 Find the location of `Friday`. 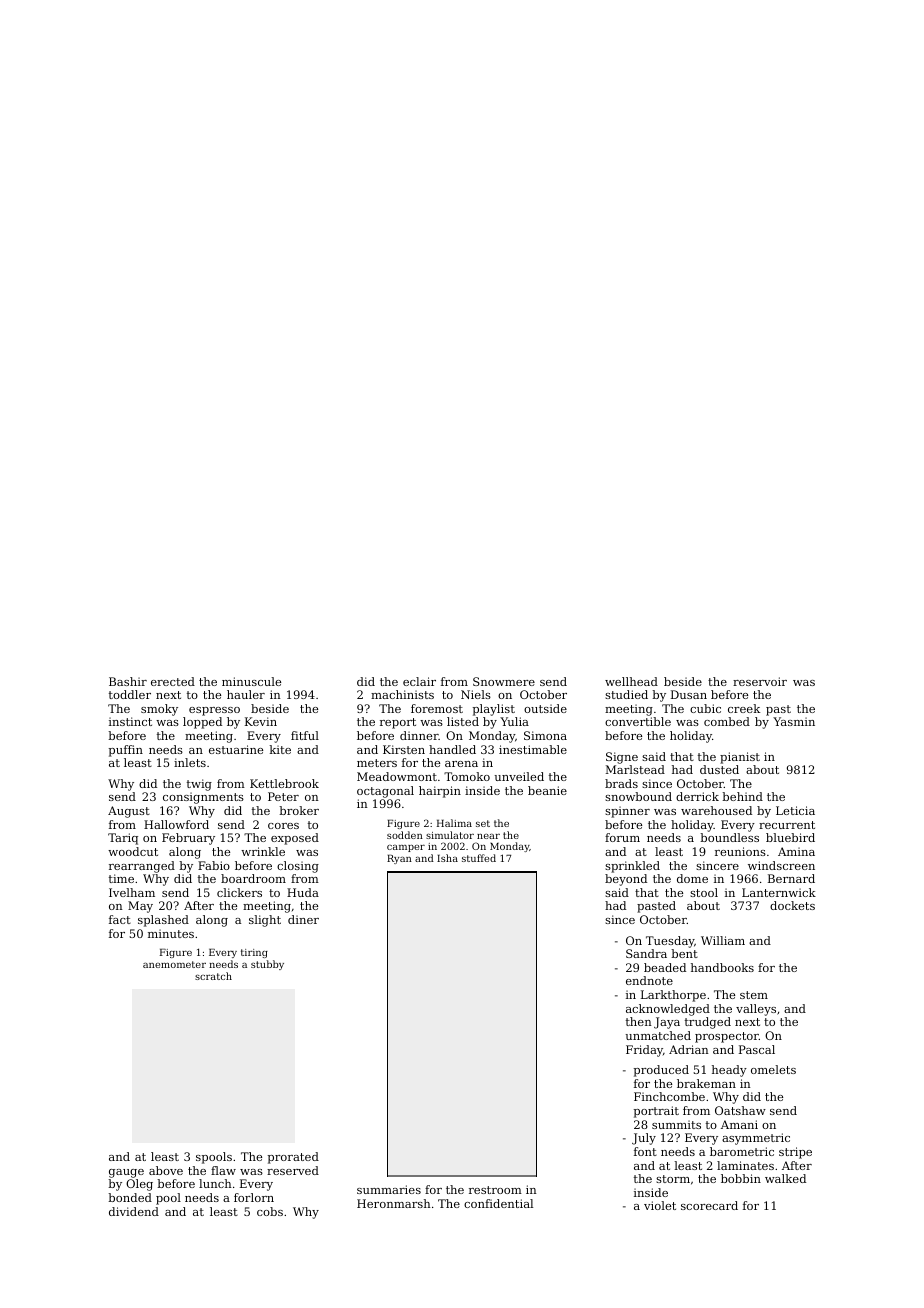

Friday is located at coordinates (644, 1051).
